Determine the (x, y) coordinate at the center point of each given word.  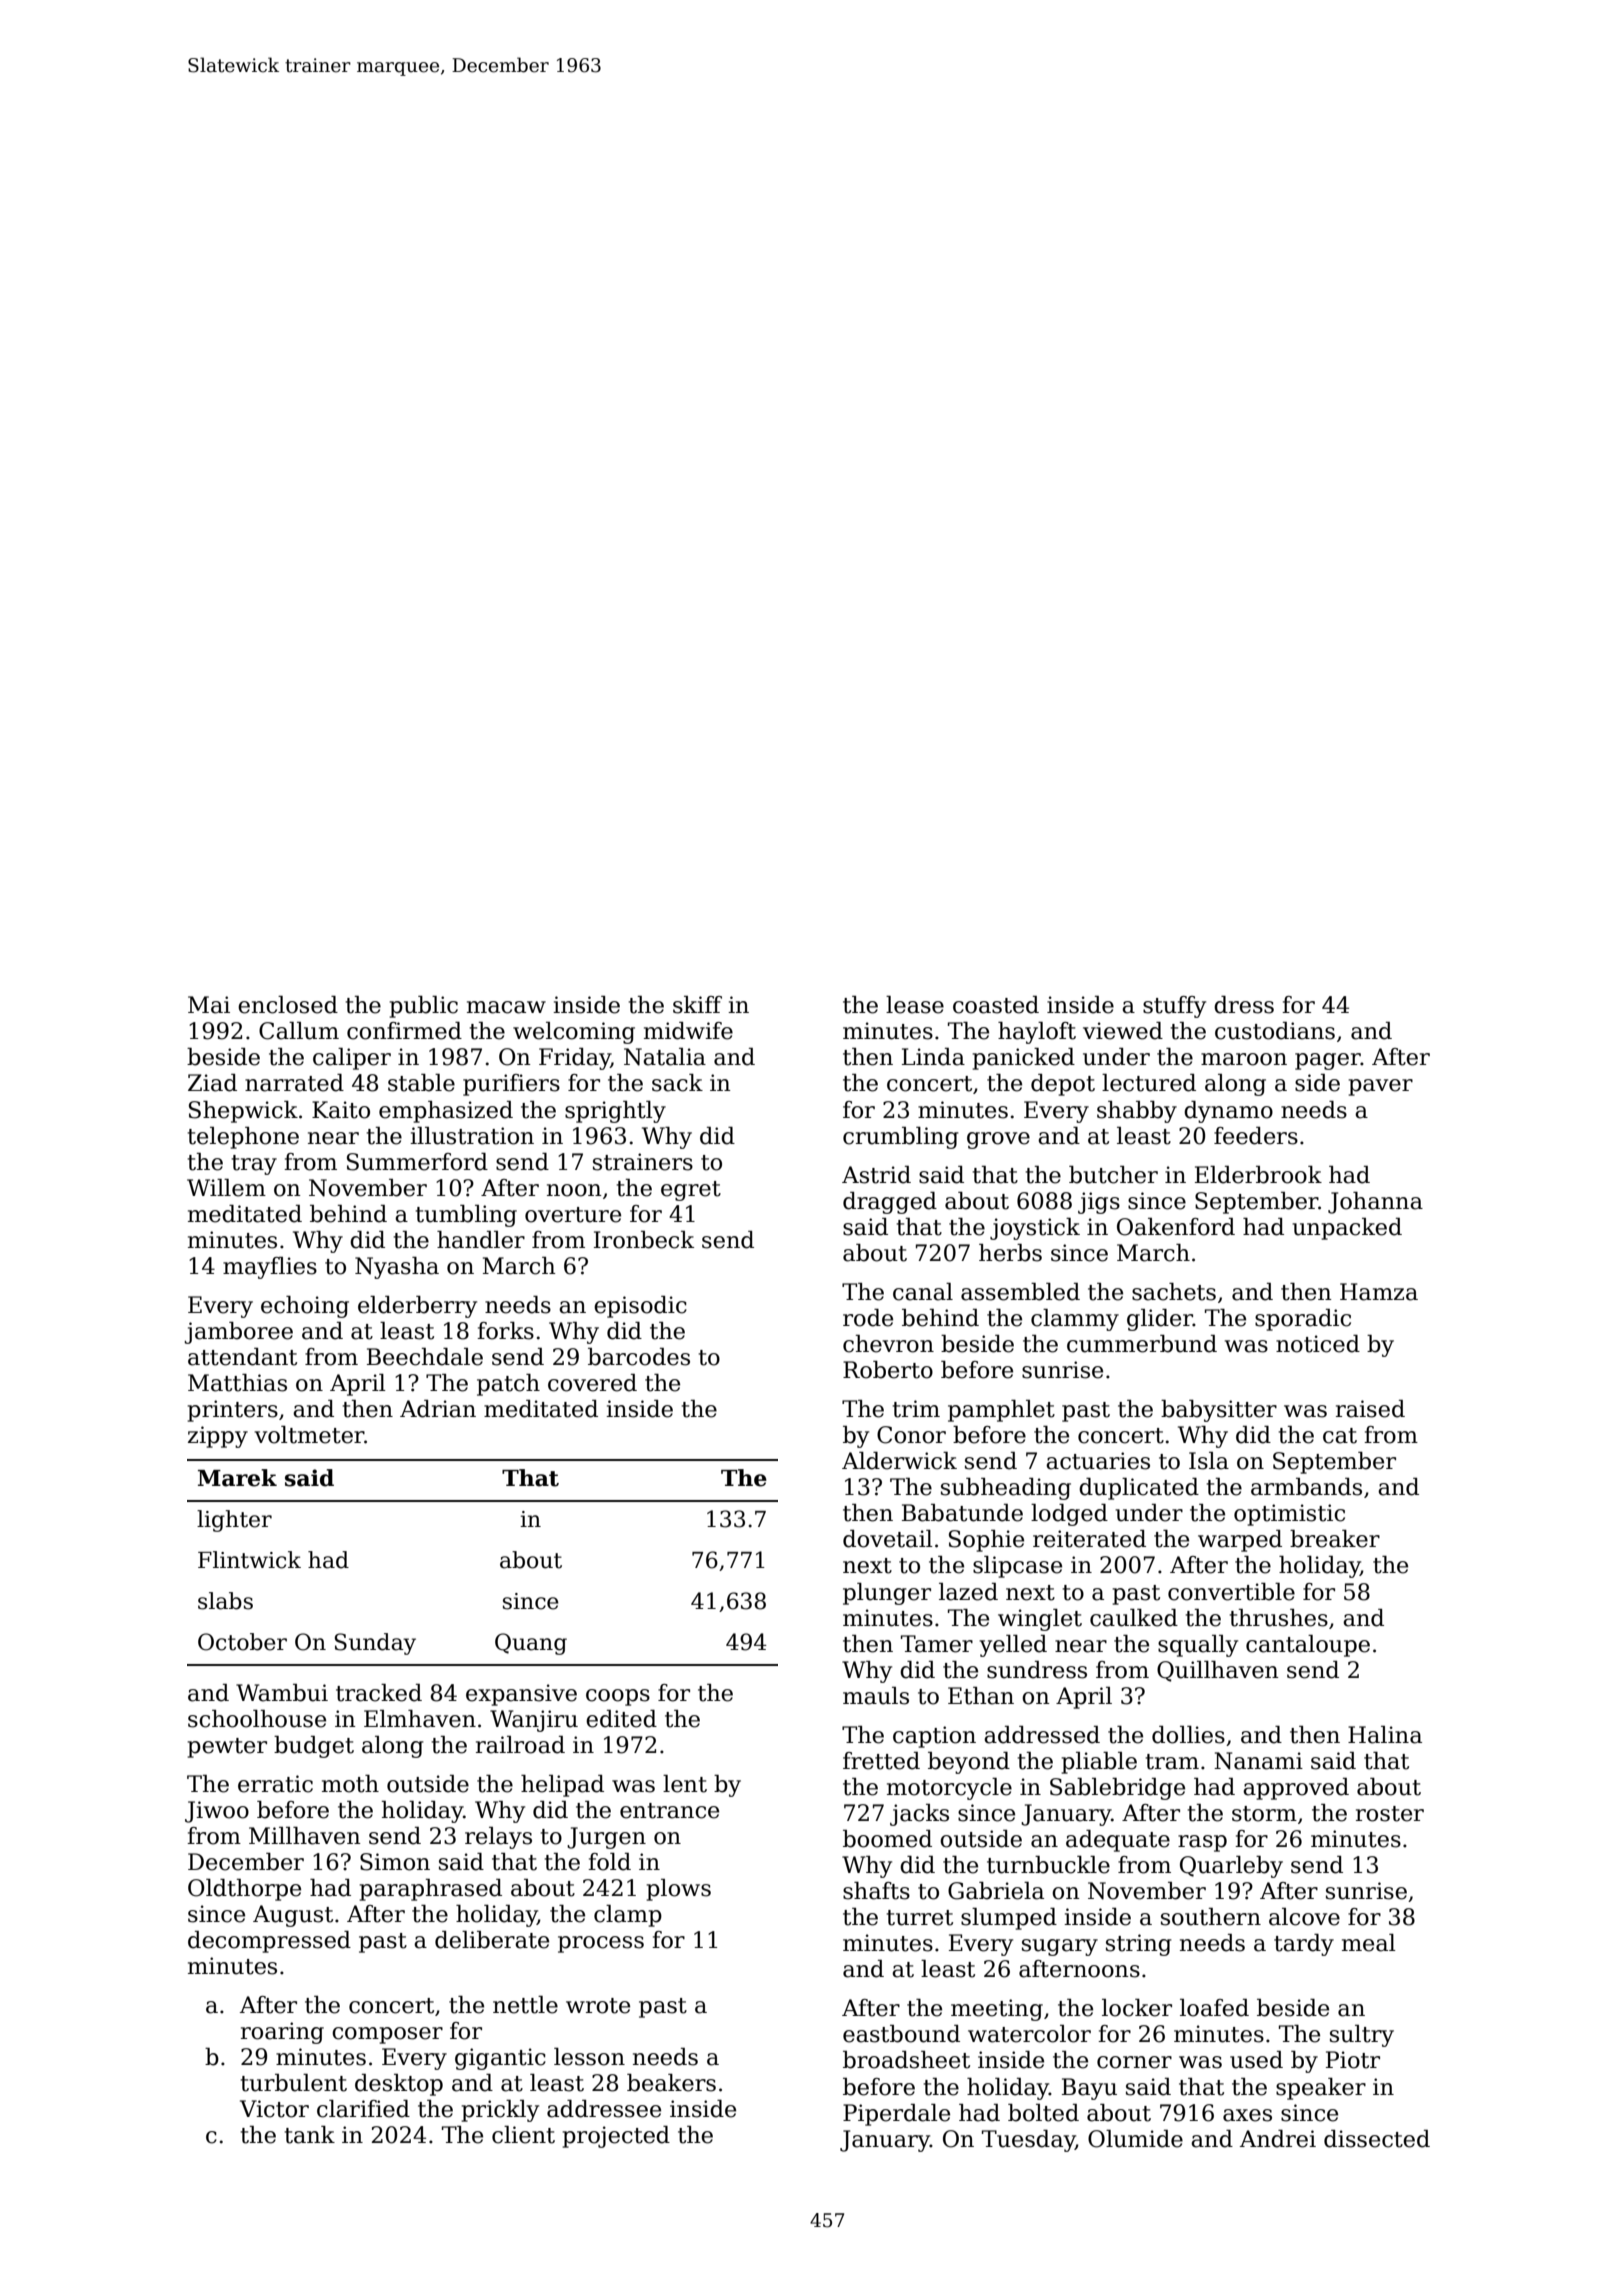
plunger (887, 1594)
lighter (234, 1521)
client (523, 2135)
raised (1370, 1409)
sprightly (615, 1112)
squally (1198, 1646)
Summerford (417, 1162)
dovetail (888, 1539)
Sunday (375, 1644)
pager (1328, 1061)
